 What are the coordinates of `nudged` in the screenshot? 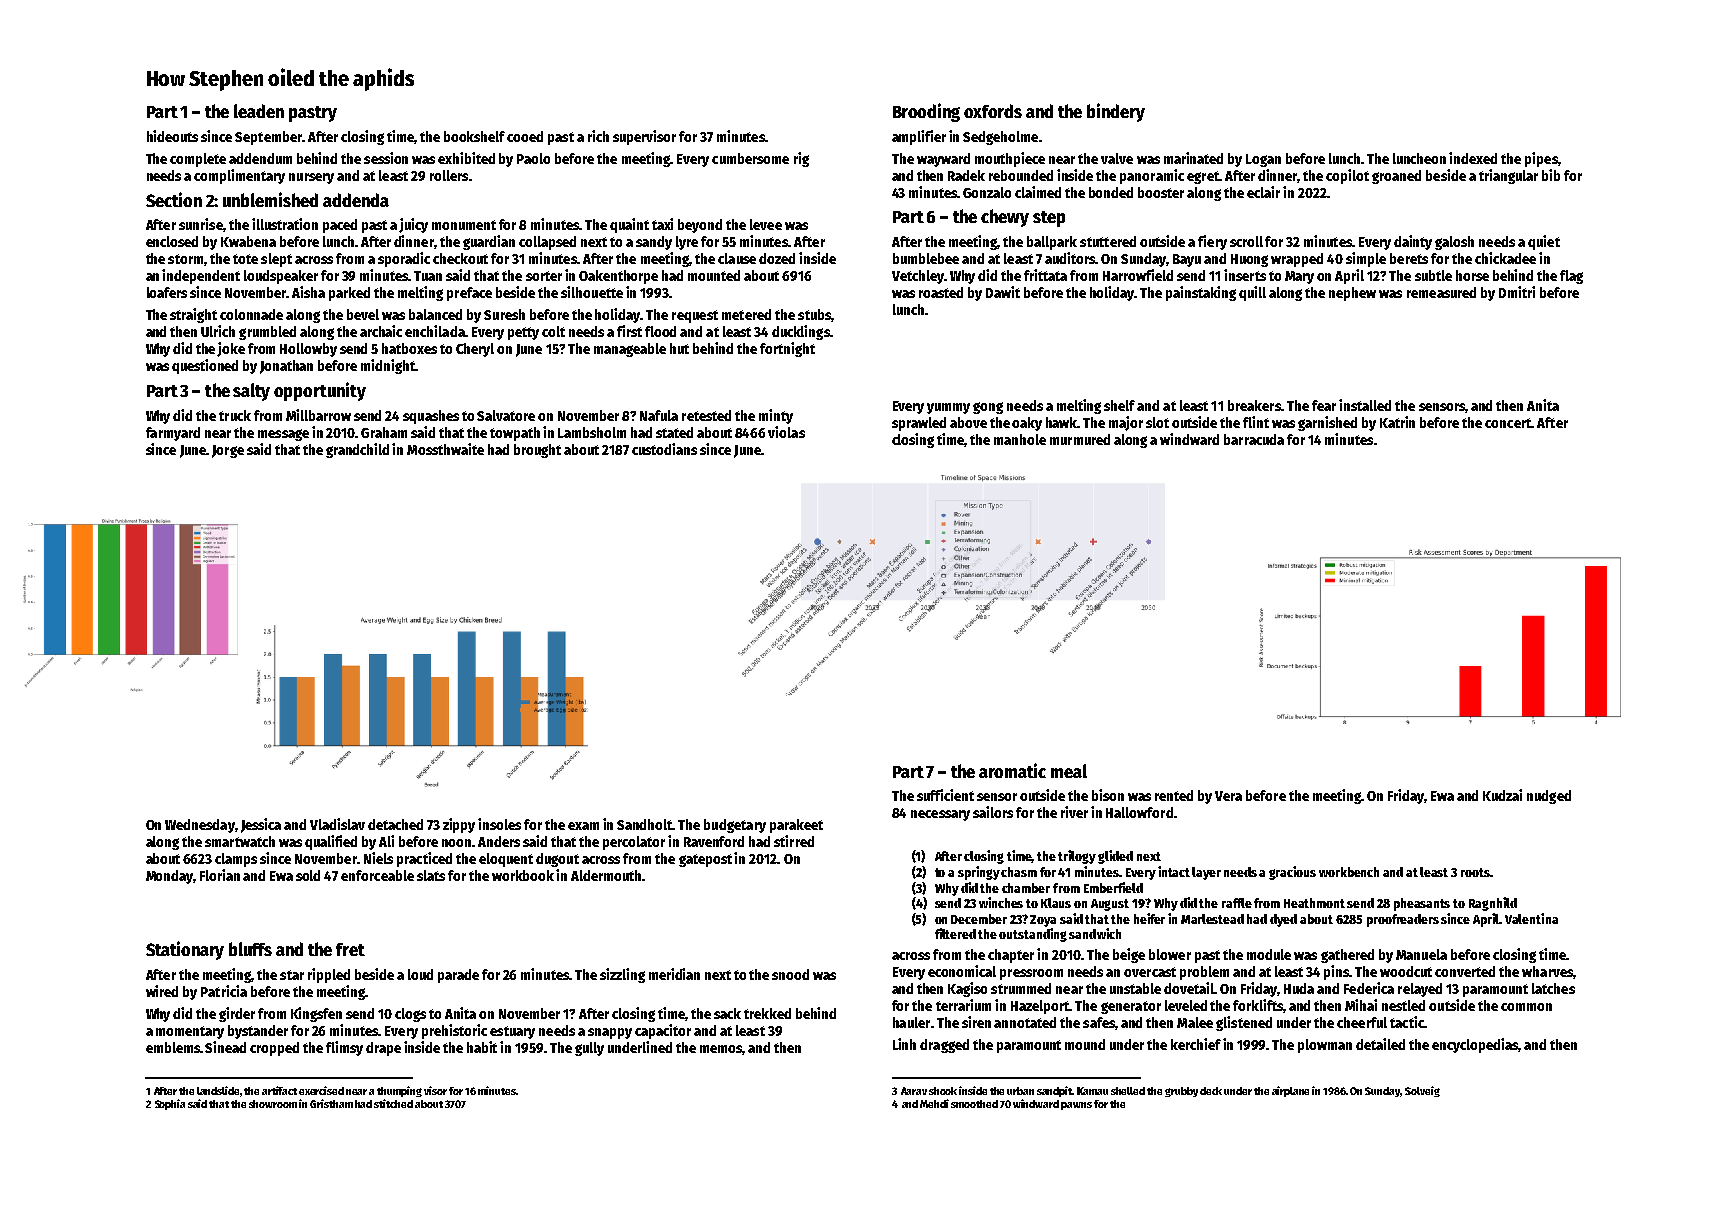 It's located at (1549, 797).
